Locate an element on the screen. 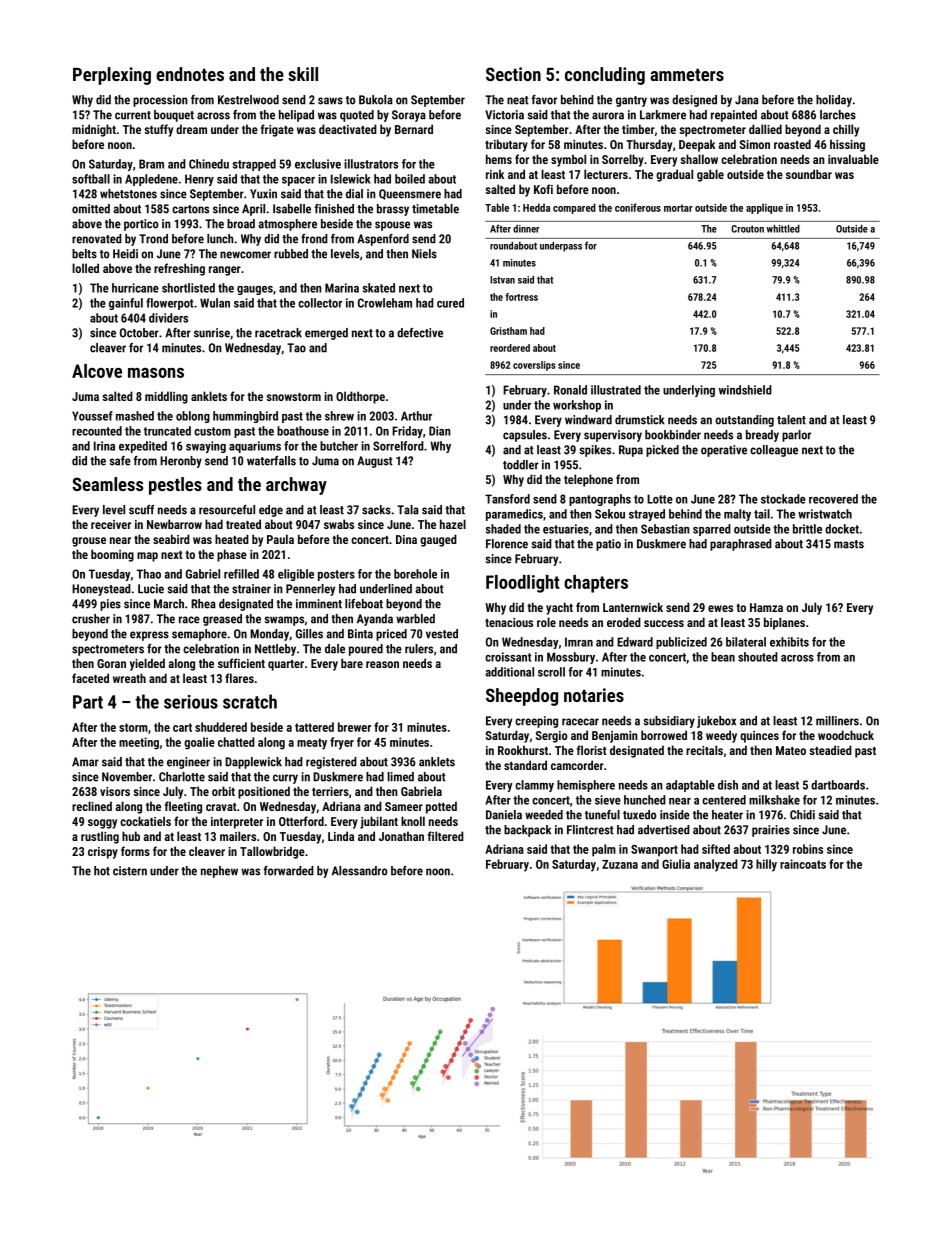 This screenshot has height=1233, width=952. potted is located at coordinates (441, 807).
